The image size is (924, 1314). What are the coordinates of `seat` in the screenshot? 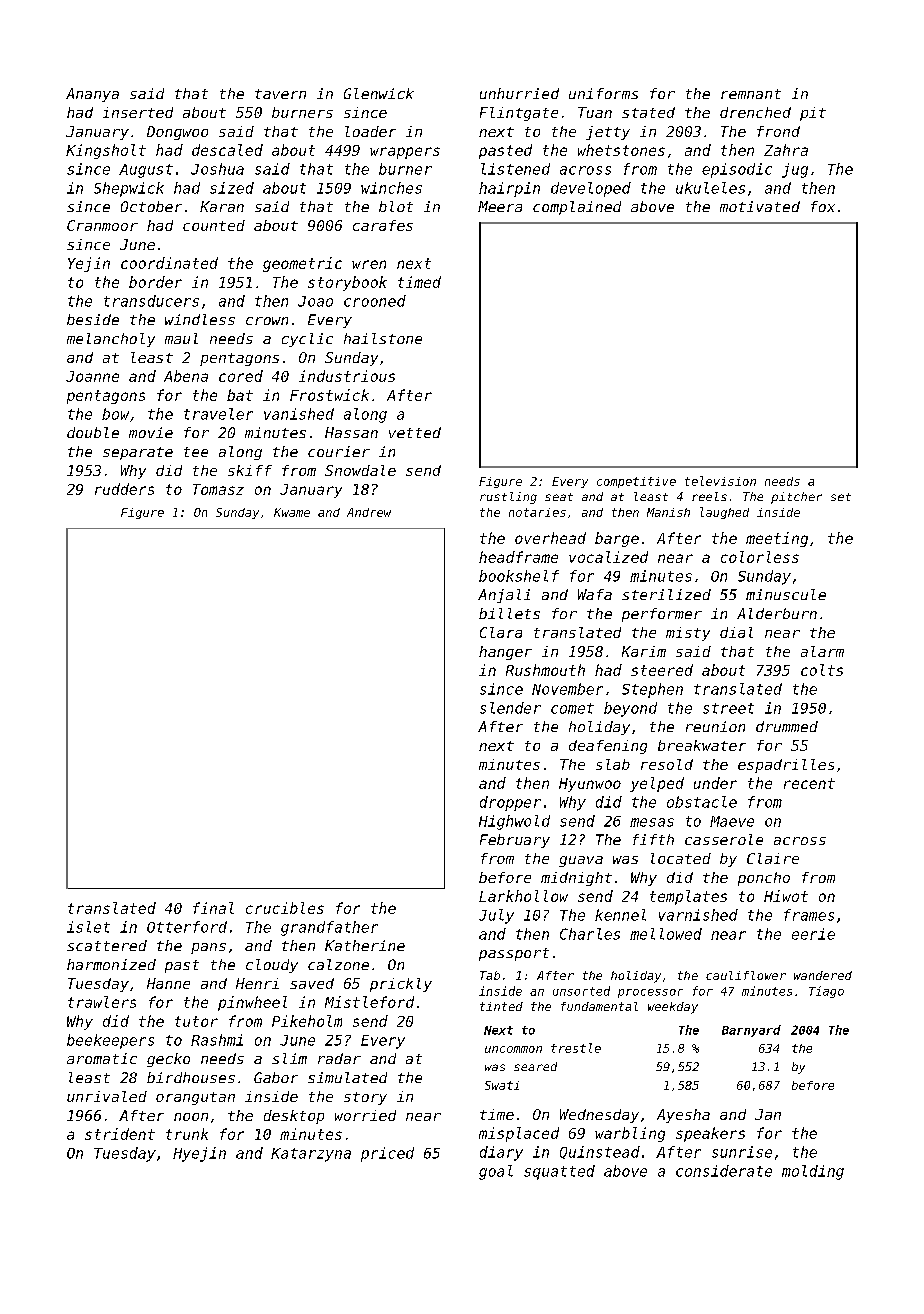 It's located at (559, 497).
